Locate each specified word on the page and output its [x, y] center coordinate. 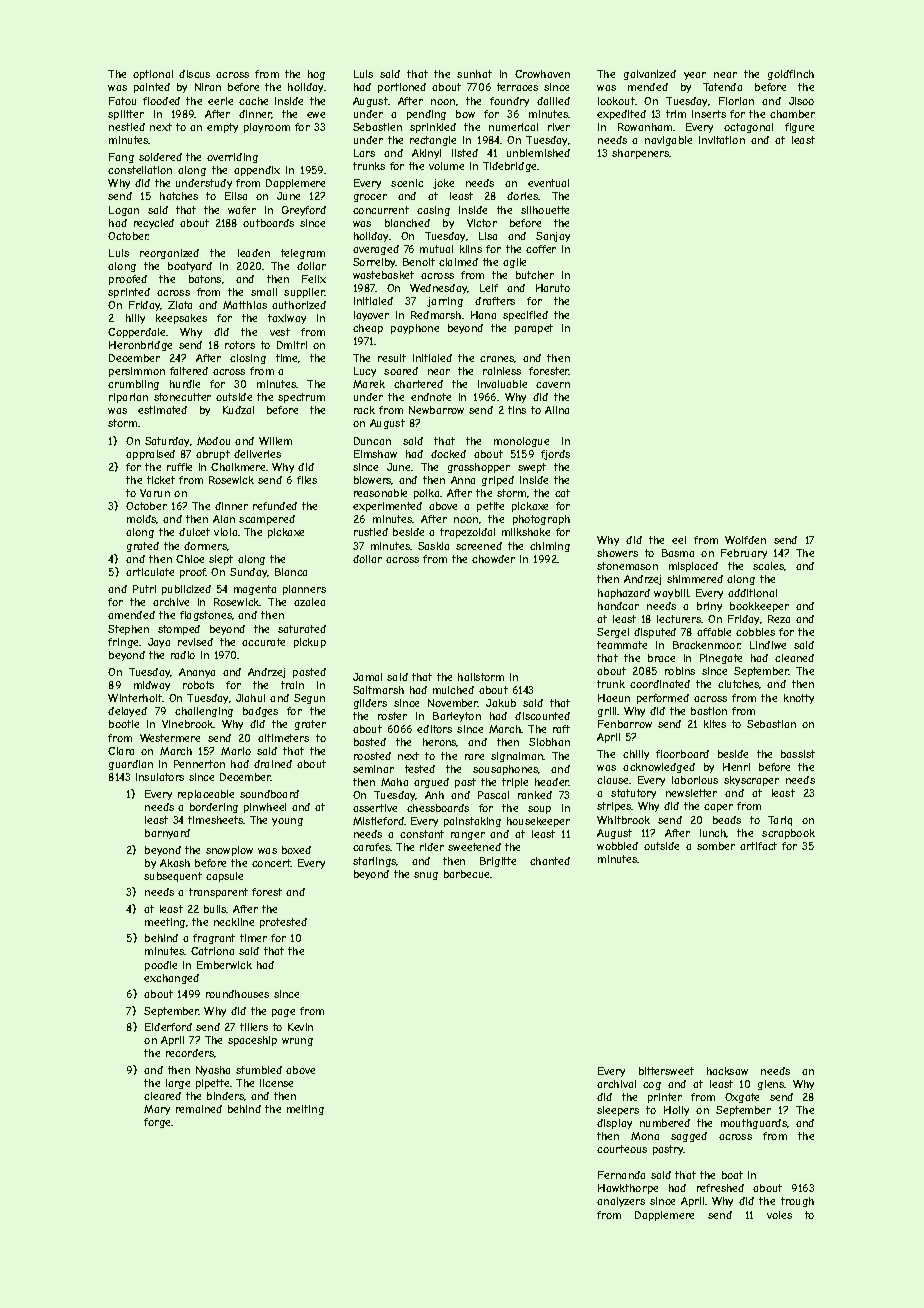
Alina [557, 410]
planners [304, 590]
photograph [541, 520]
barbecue [467, 874]
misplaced [693, 567]
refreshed [720, 1188]
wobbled [617, 846]
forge [158, 1123]
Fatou [122, 101]
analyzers [621, 1202]
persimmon [137, 372]
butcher [535, 275]
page [283, 1013]
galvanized [650, 75]
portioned [402, 88]
